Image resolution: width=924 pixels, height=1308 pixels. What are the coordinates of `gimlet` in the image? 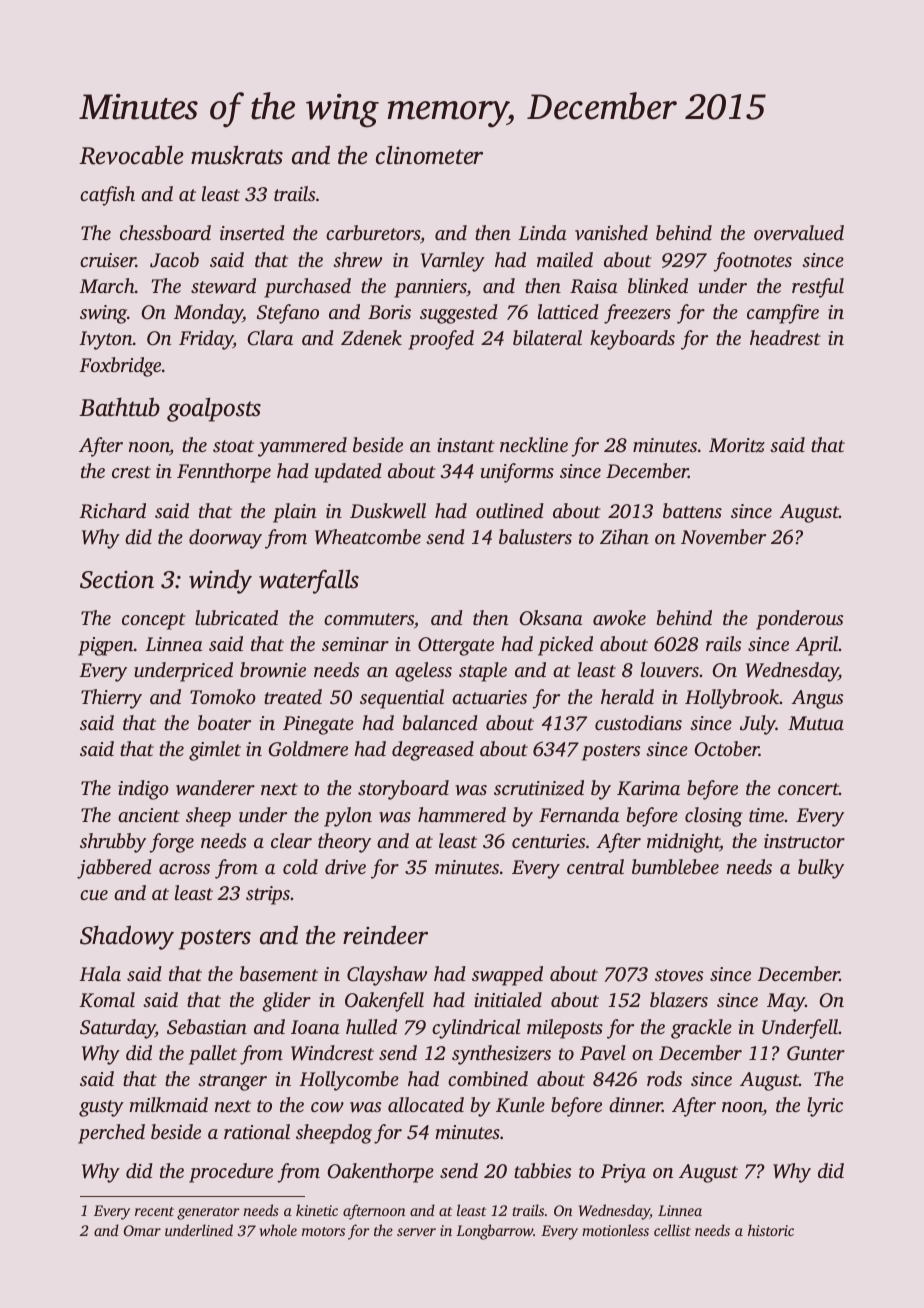 It's located at (215, 751).
